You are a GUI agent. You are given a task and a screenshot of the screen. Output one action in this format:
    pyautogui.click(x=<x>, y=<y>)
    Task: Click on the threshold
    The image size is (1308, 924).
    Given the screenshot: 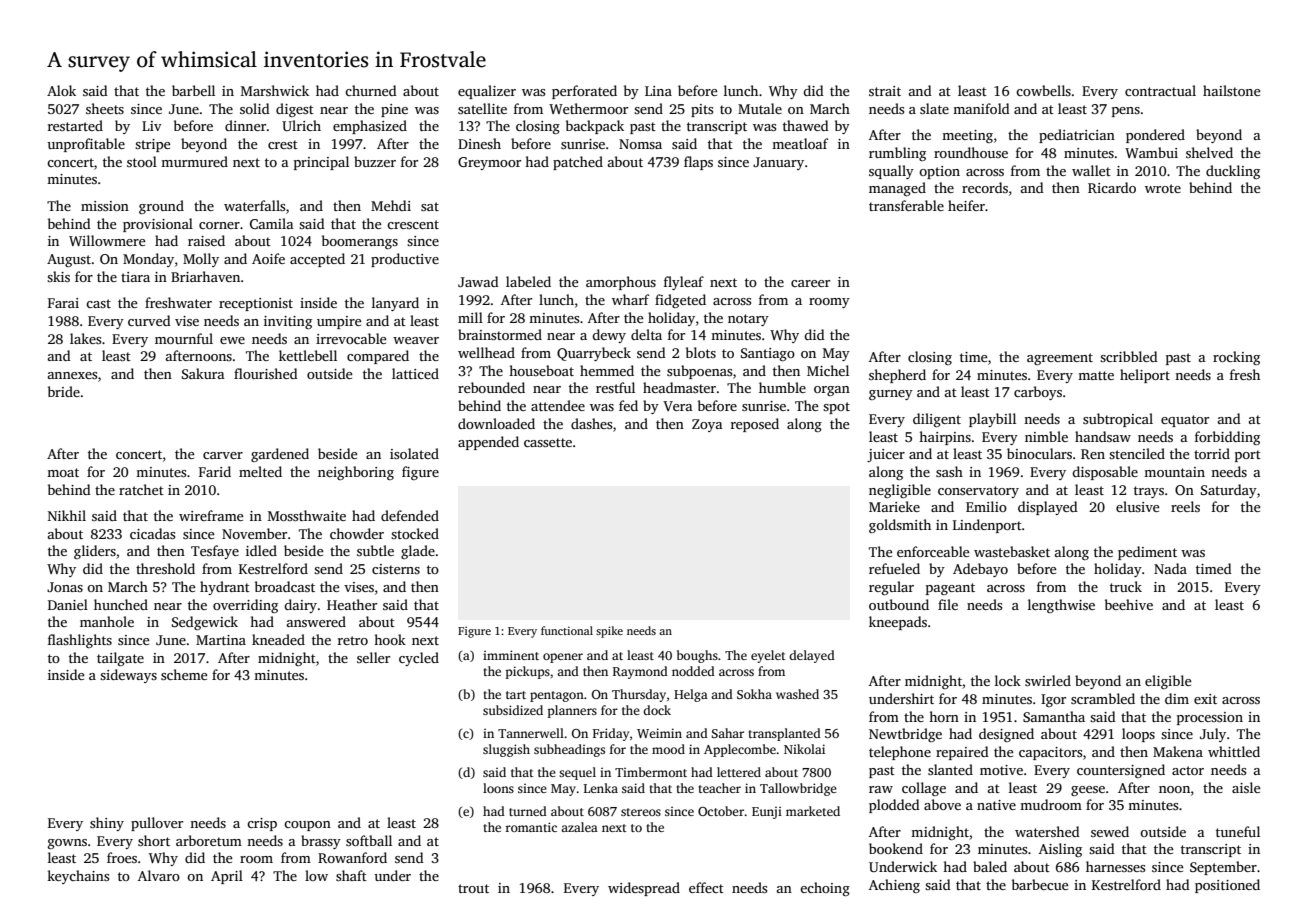 What is the action you would take?
    pyautogui.click(x=165, y=568)
